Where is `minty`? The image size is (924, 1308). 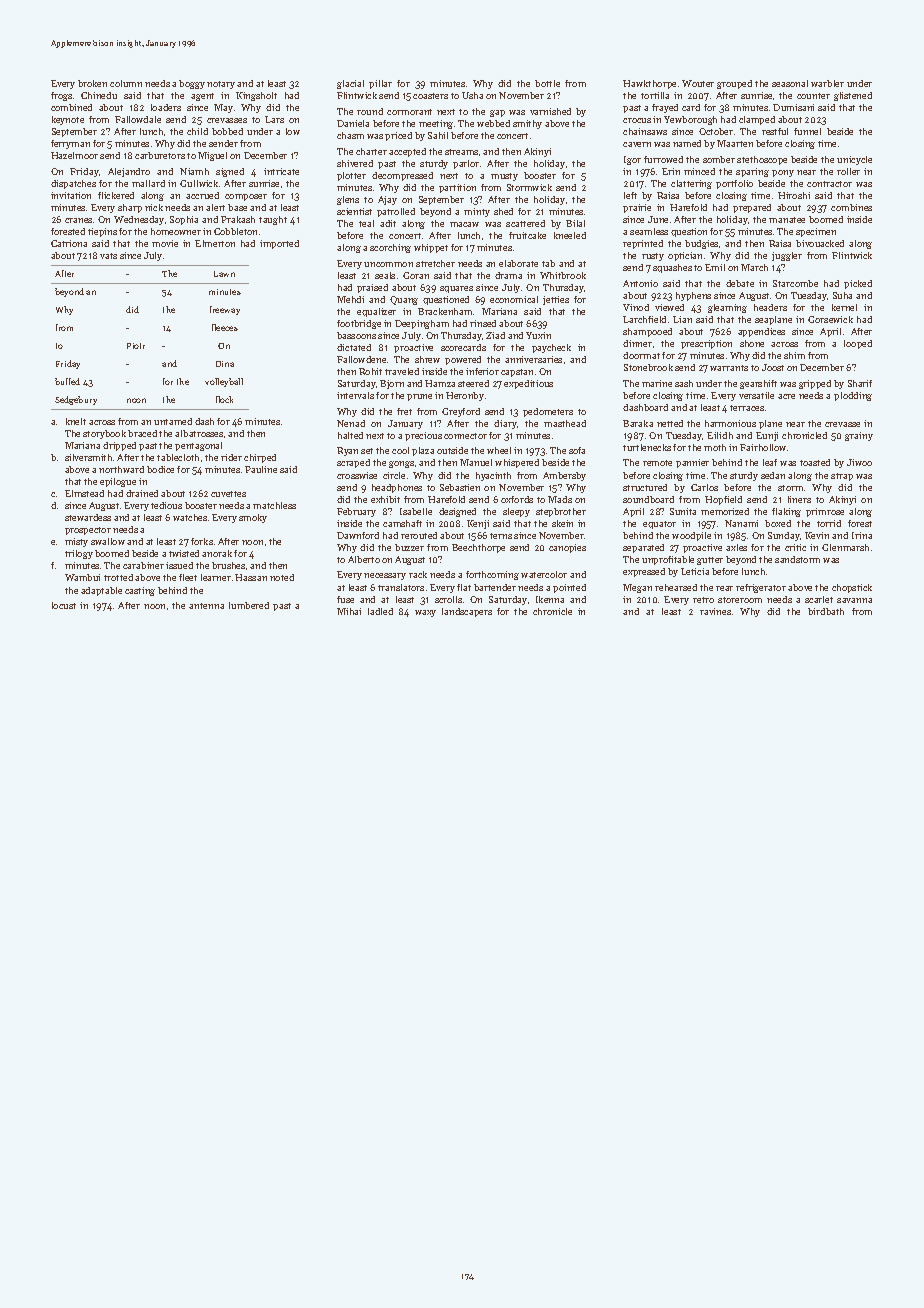 minty is located at coordinates (477, 212).
